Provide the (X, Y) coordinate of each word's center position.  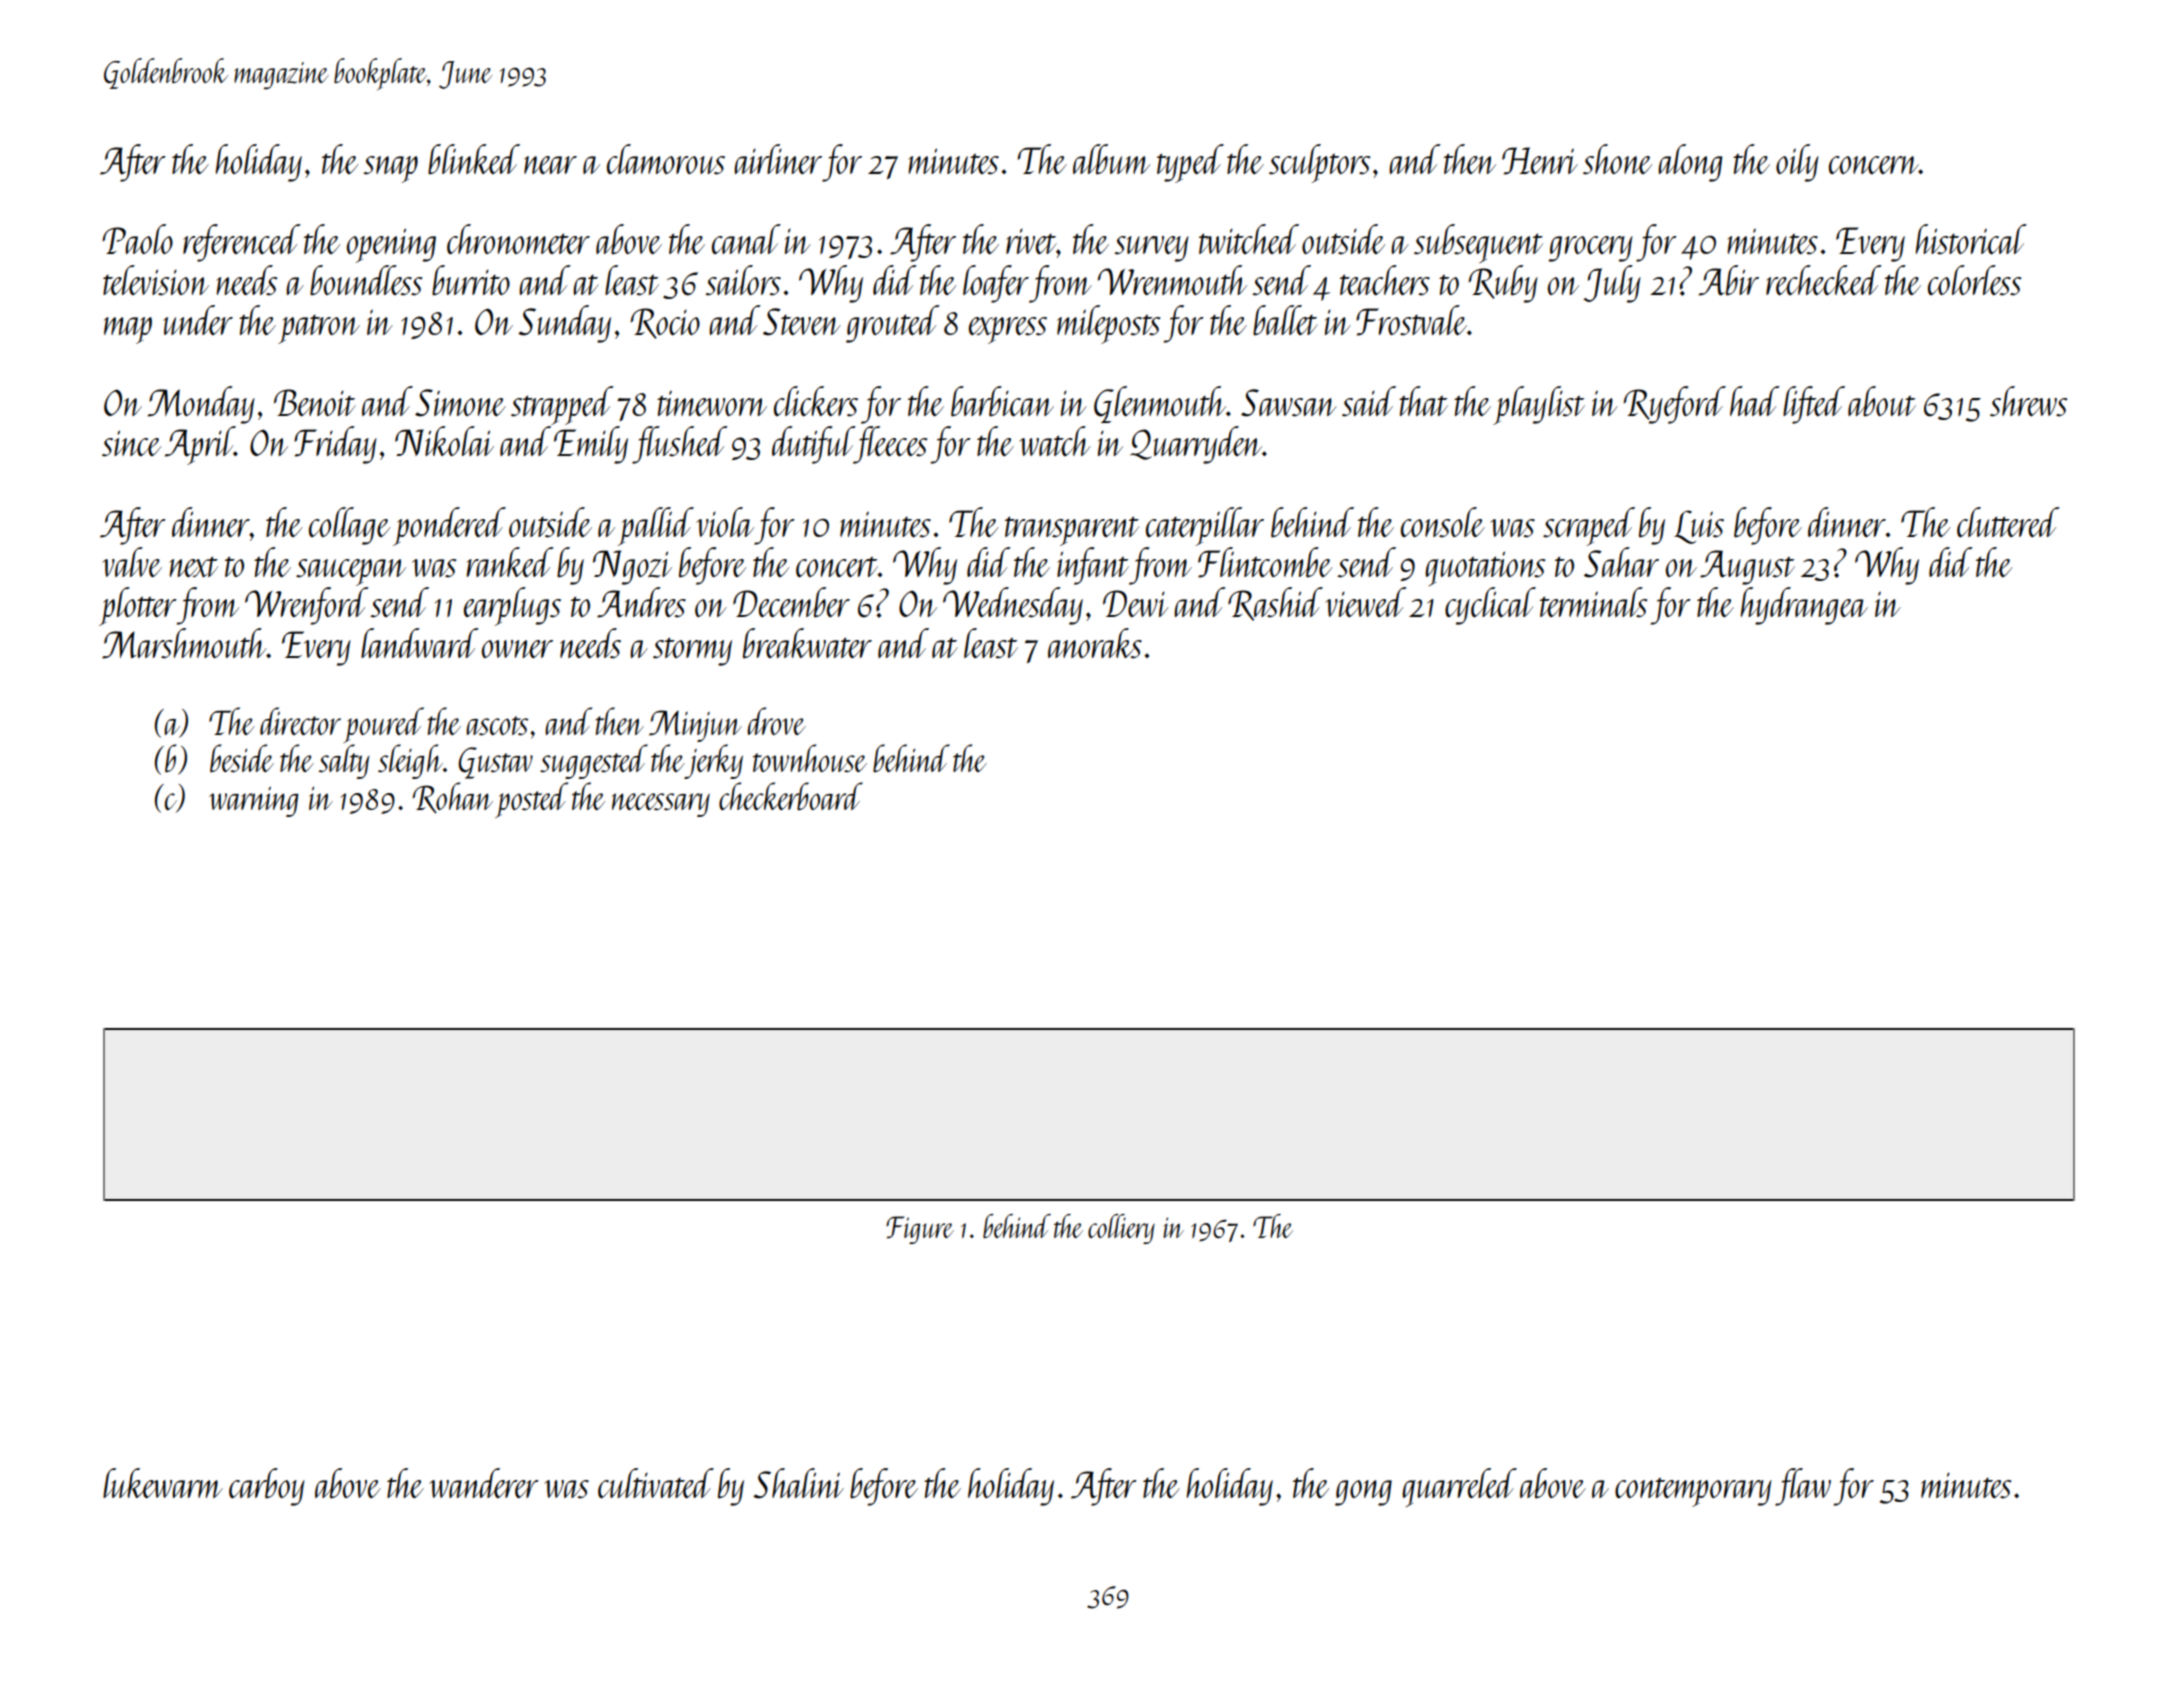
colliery (1121, 1229)
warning (254, 801)
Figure (920, 1230)
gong (1363, 1493)
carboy (267, 1487)
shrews (2028, 401)
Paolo (137, 239)
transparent (1072, 531)
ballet (1285, 320)
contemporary (1693, 1492)
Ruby (1503, 284)
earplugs (512, 606)
